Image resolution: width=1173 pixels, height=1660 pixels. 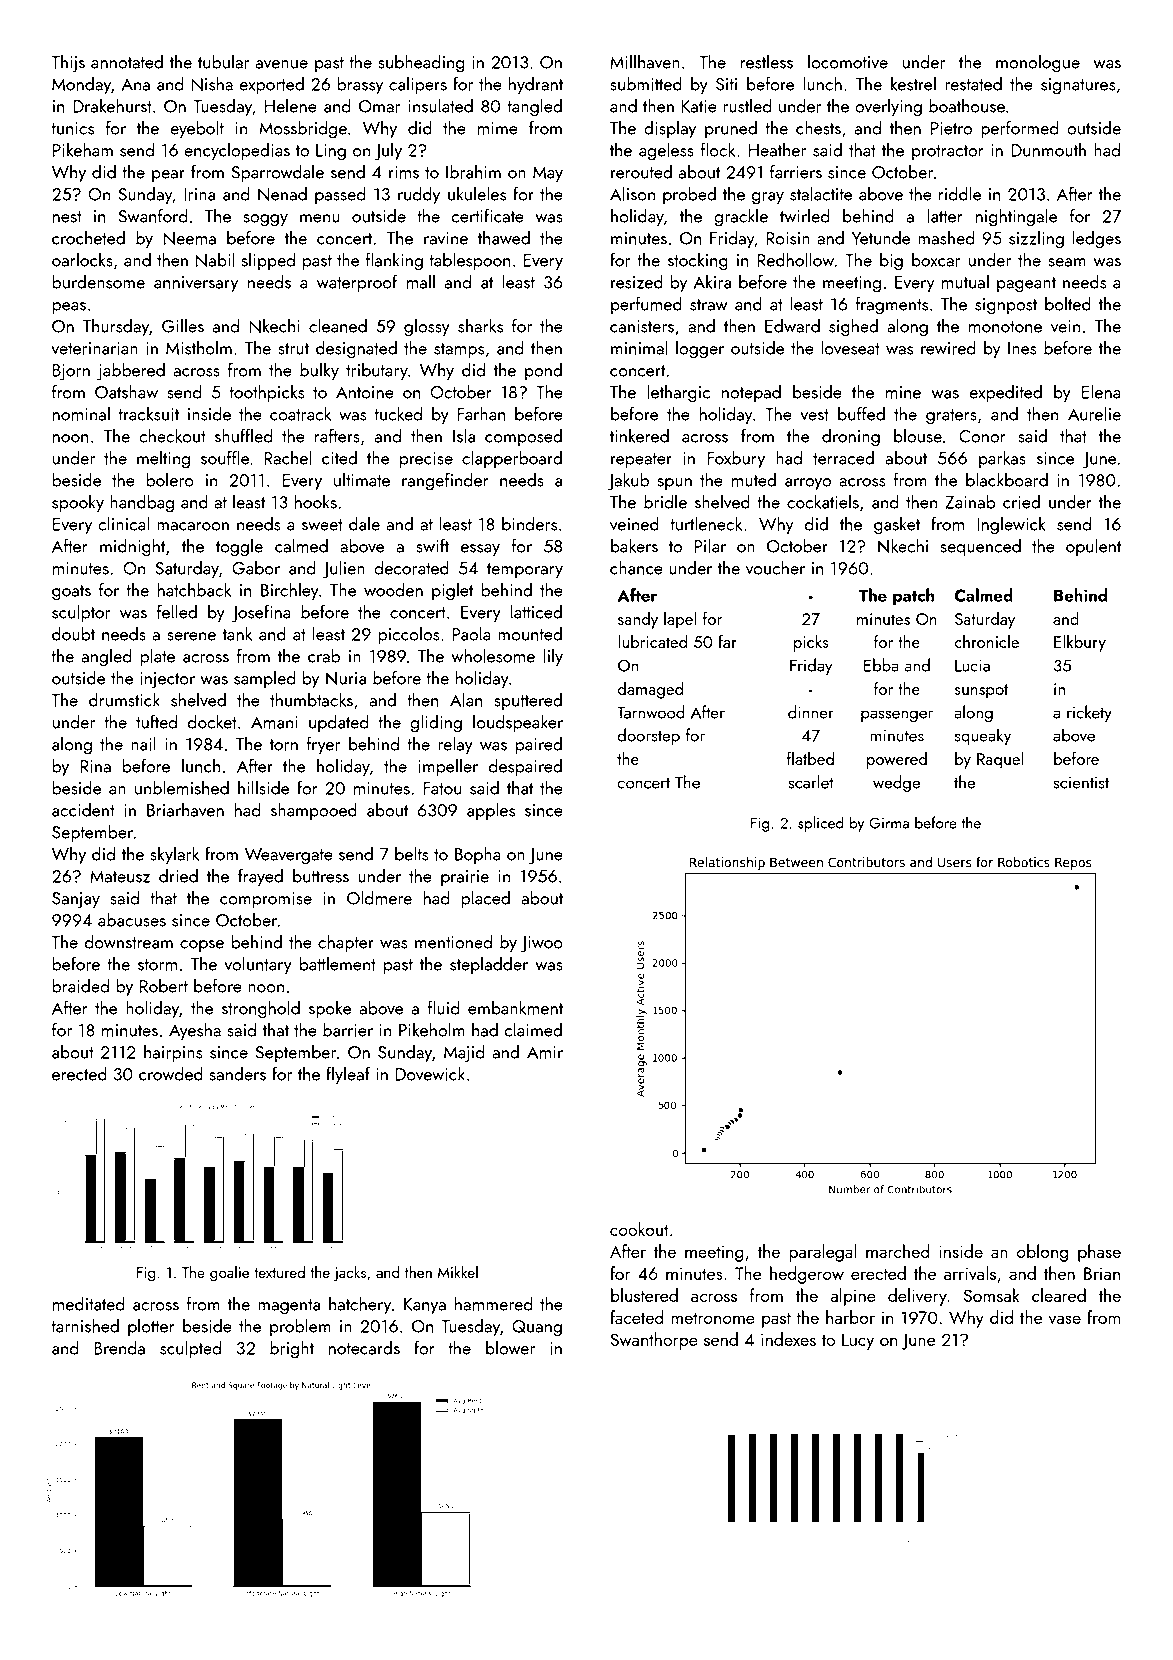 I want to click on macaroon, so click(x=193, y=526).
